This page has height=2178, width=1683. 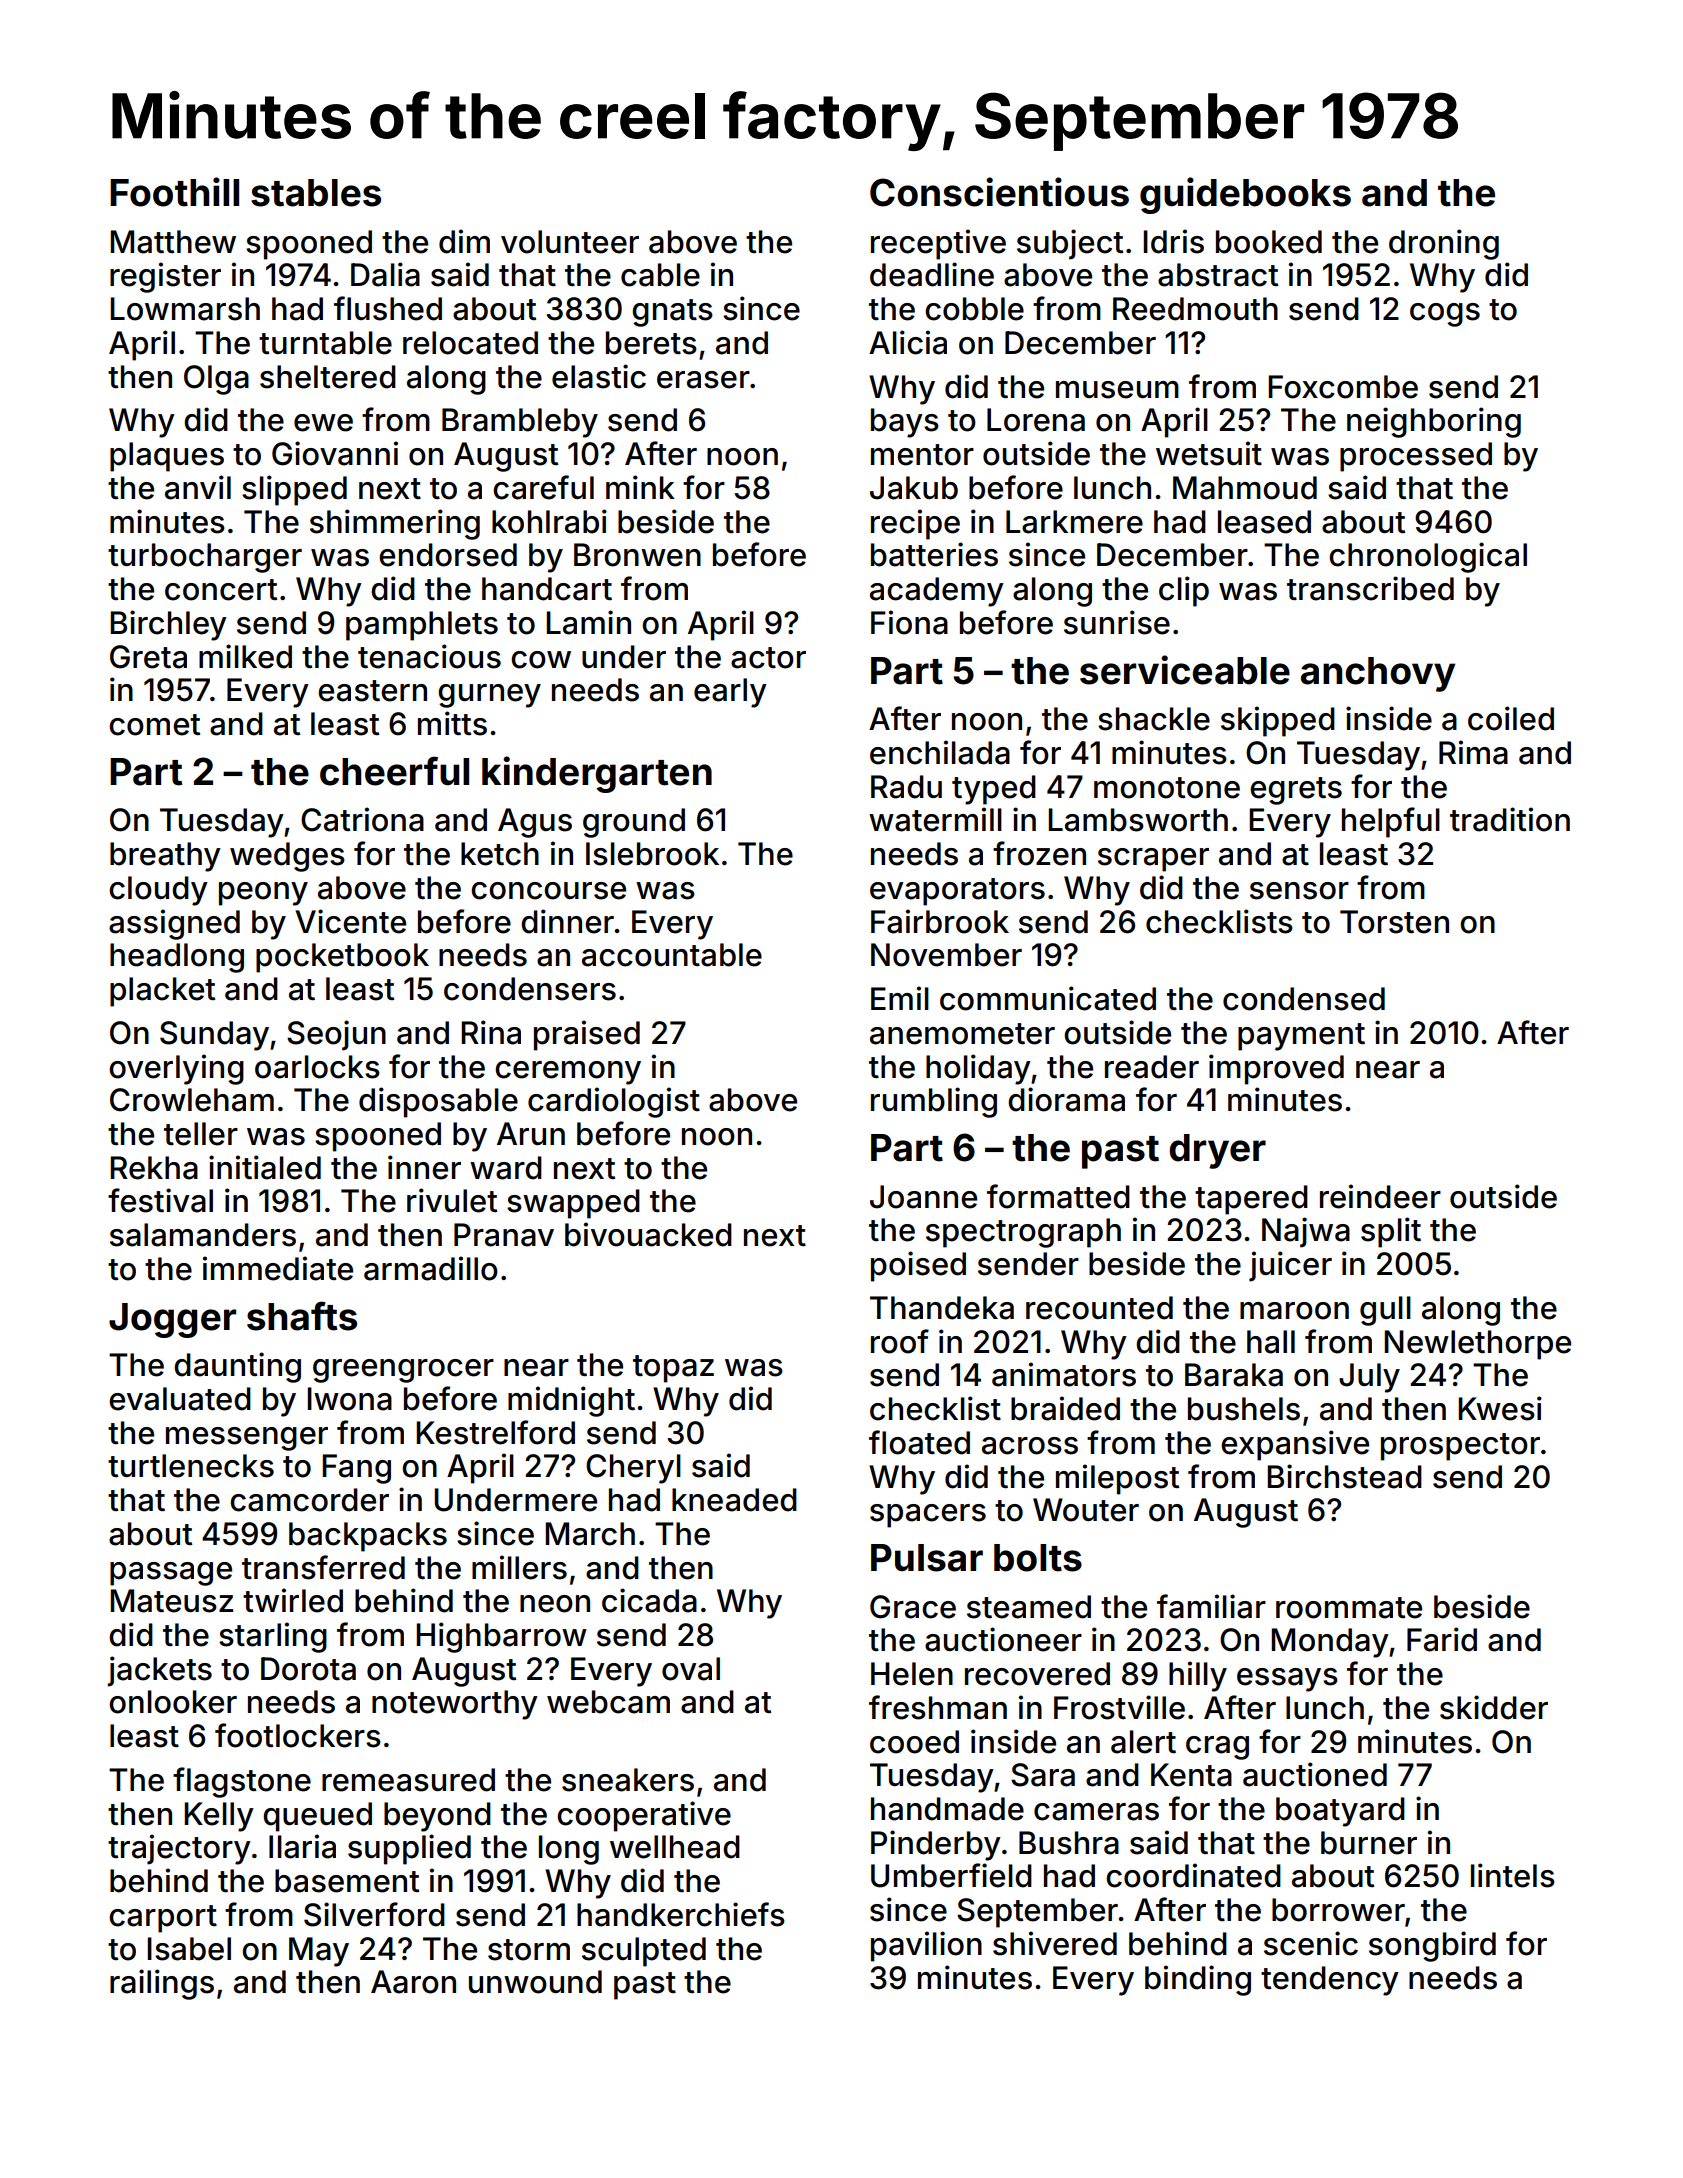 What do you see at coordinates (571, 1401) in the page?
I see `midnight` at bounding box center [571, 1401].
